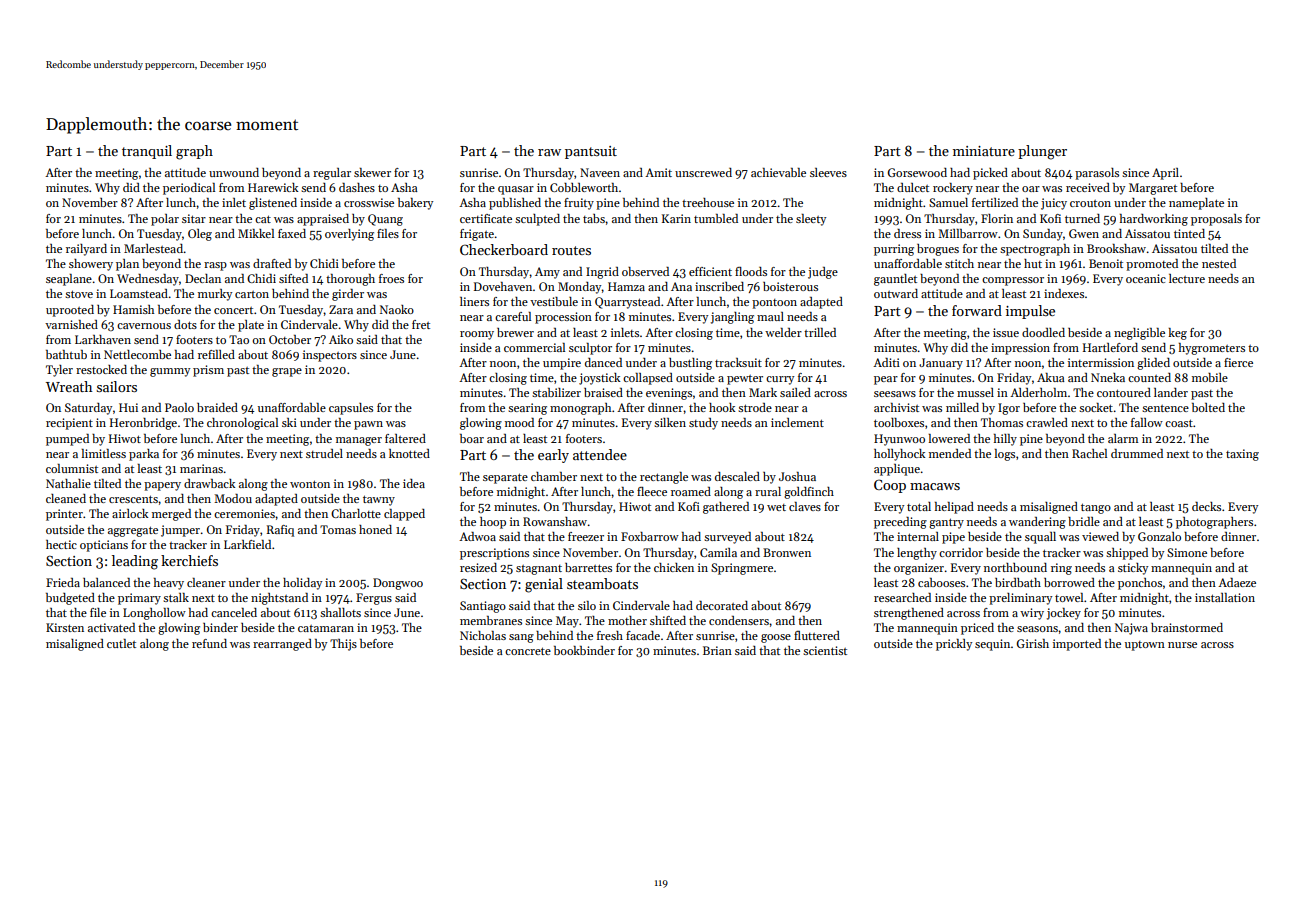 Image resolution: width=1308 pixels, height=924 pixels. Describe the element at coordinates (493, 523) in the screenshot. I see `hoop` at that location.
